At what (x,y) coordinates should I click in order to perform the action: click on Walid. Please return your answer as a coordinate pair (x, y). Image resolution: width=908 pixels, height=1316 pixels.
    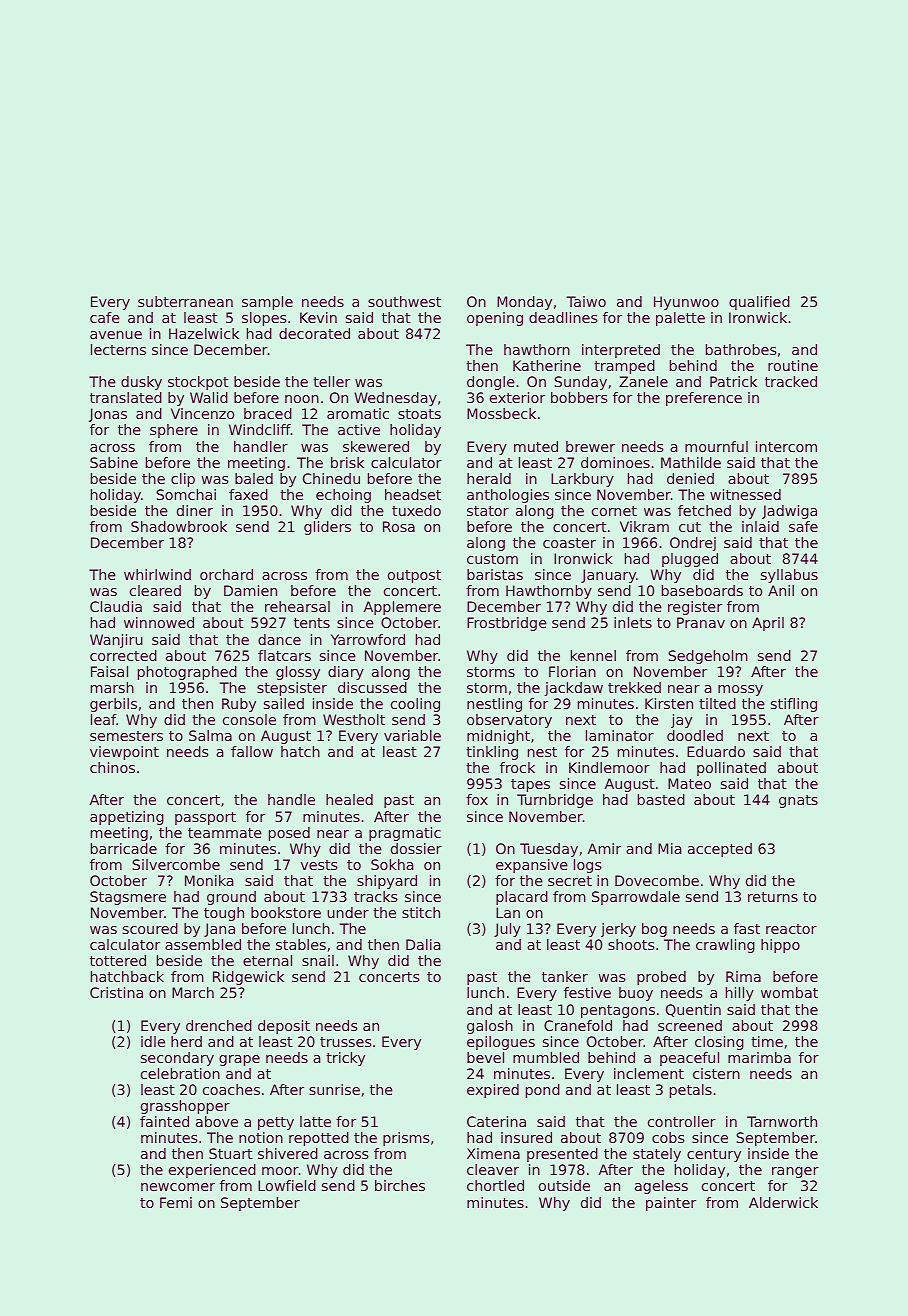
    Looking at the image, I should click on (209, 397).
